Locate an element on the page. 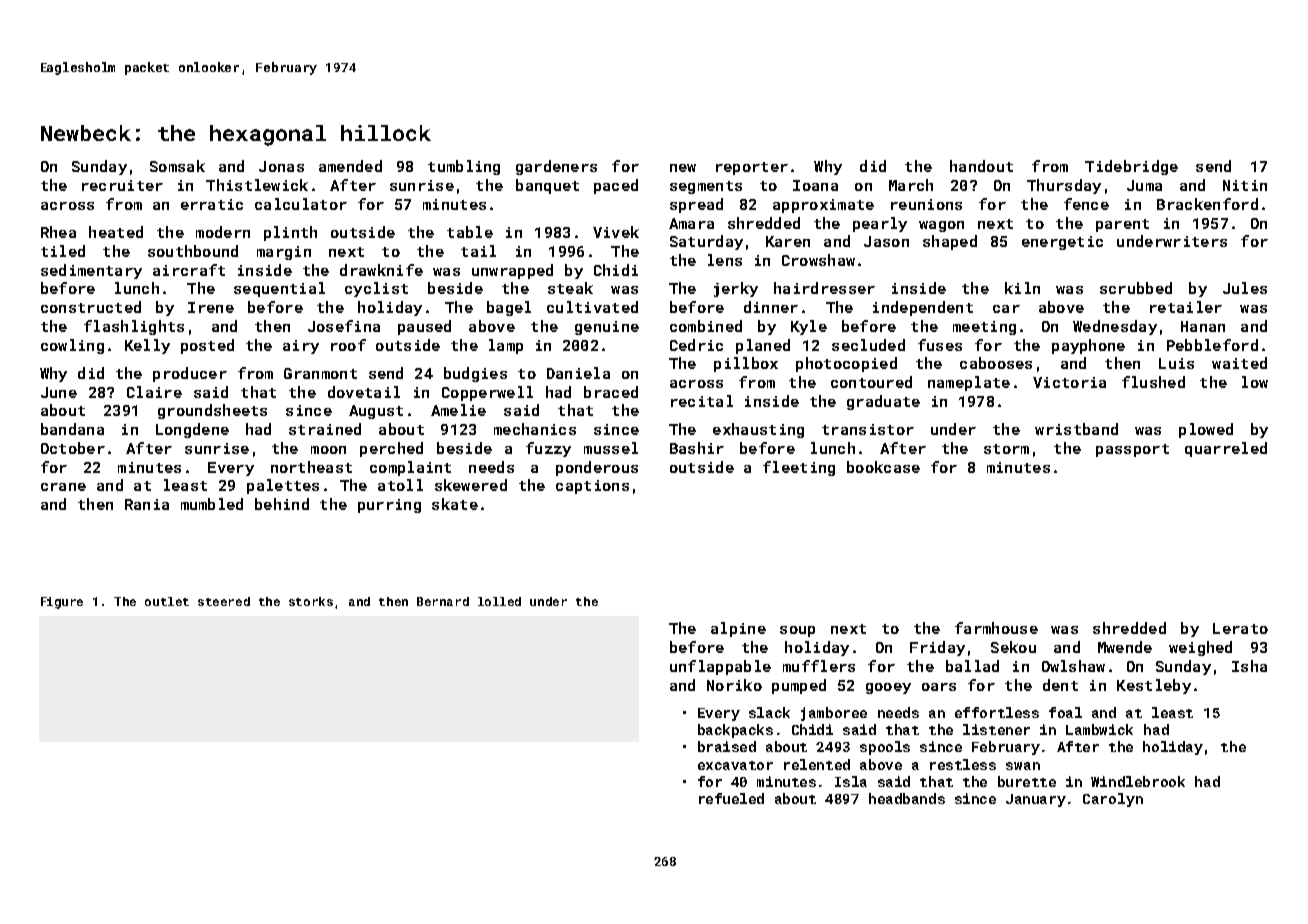  headbands is located at coordinates (907, 798).
